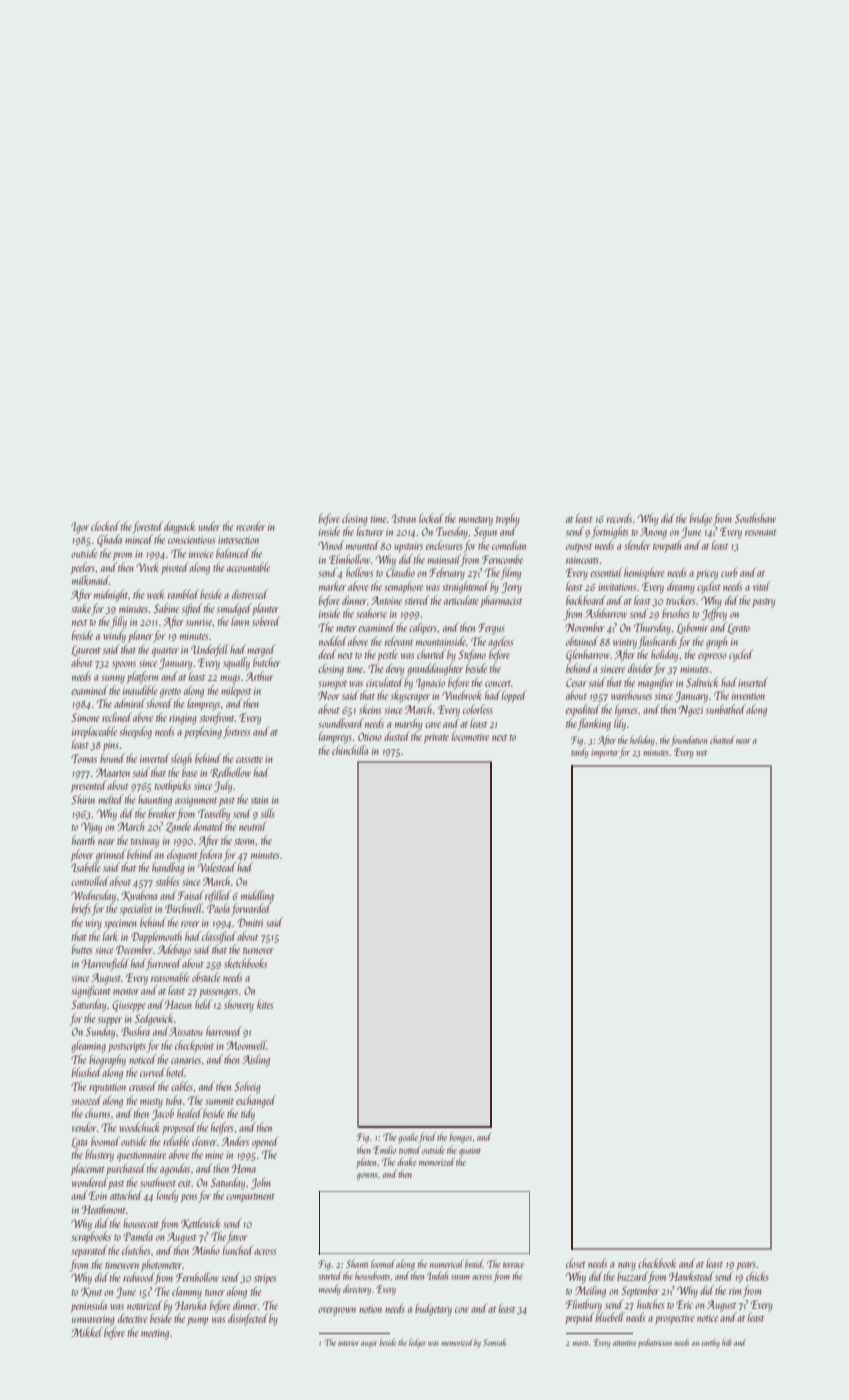 The image size is (849, 1400). Describe the element at coordinates (268, 813) in the page. I see `sills` at that location.
